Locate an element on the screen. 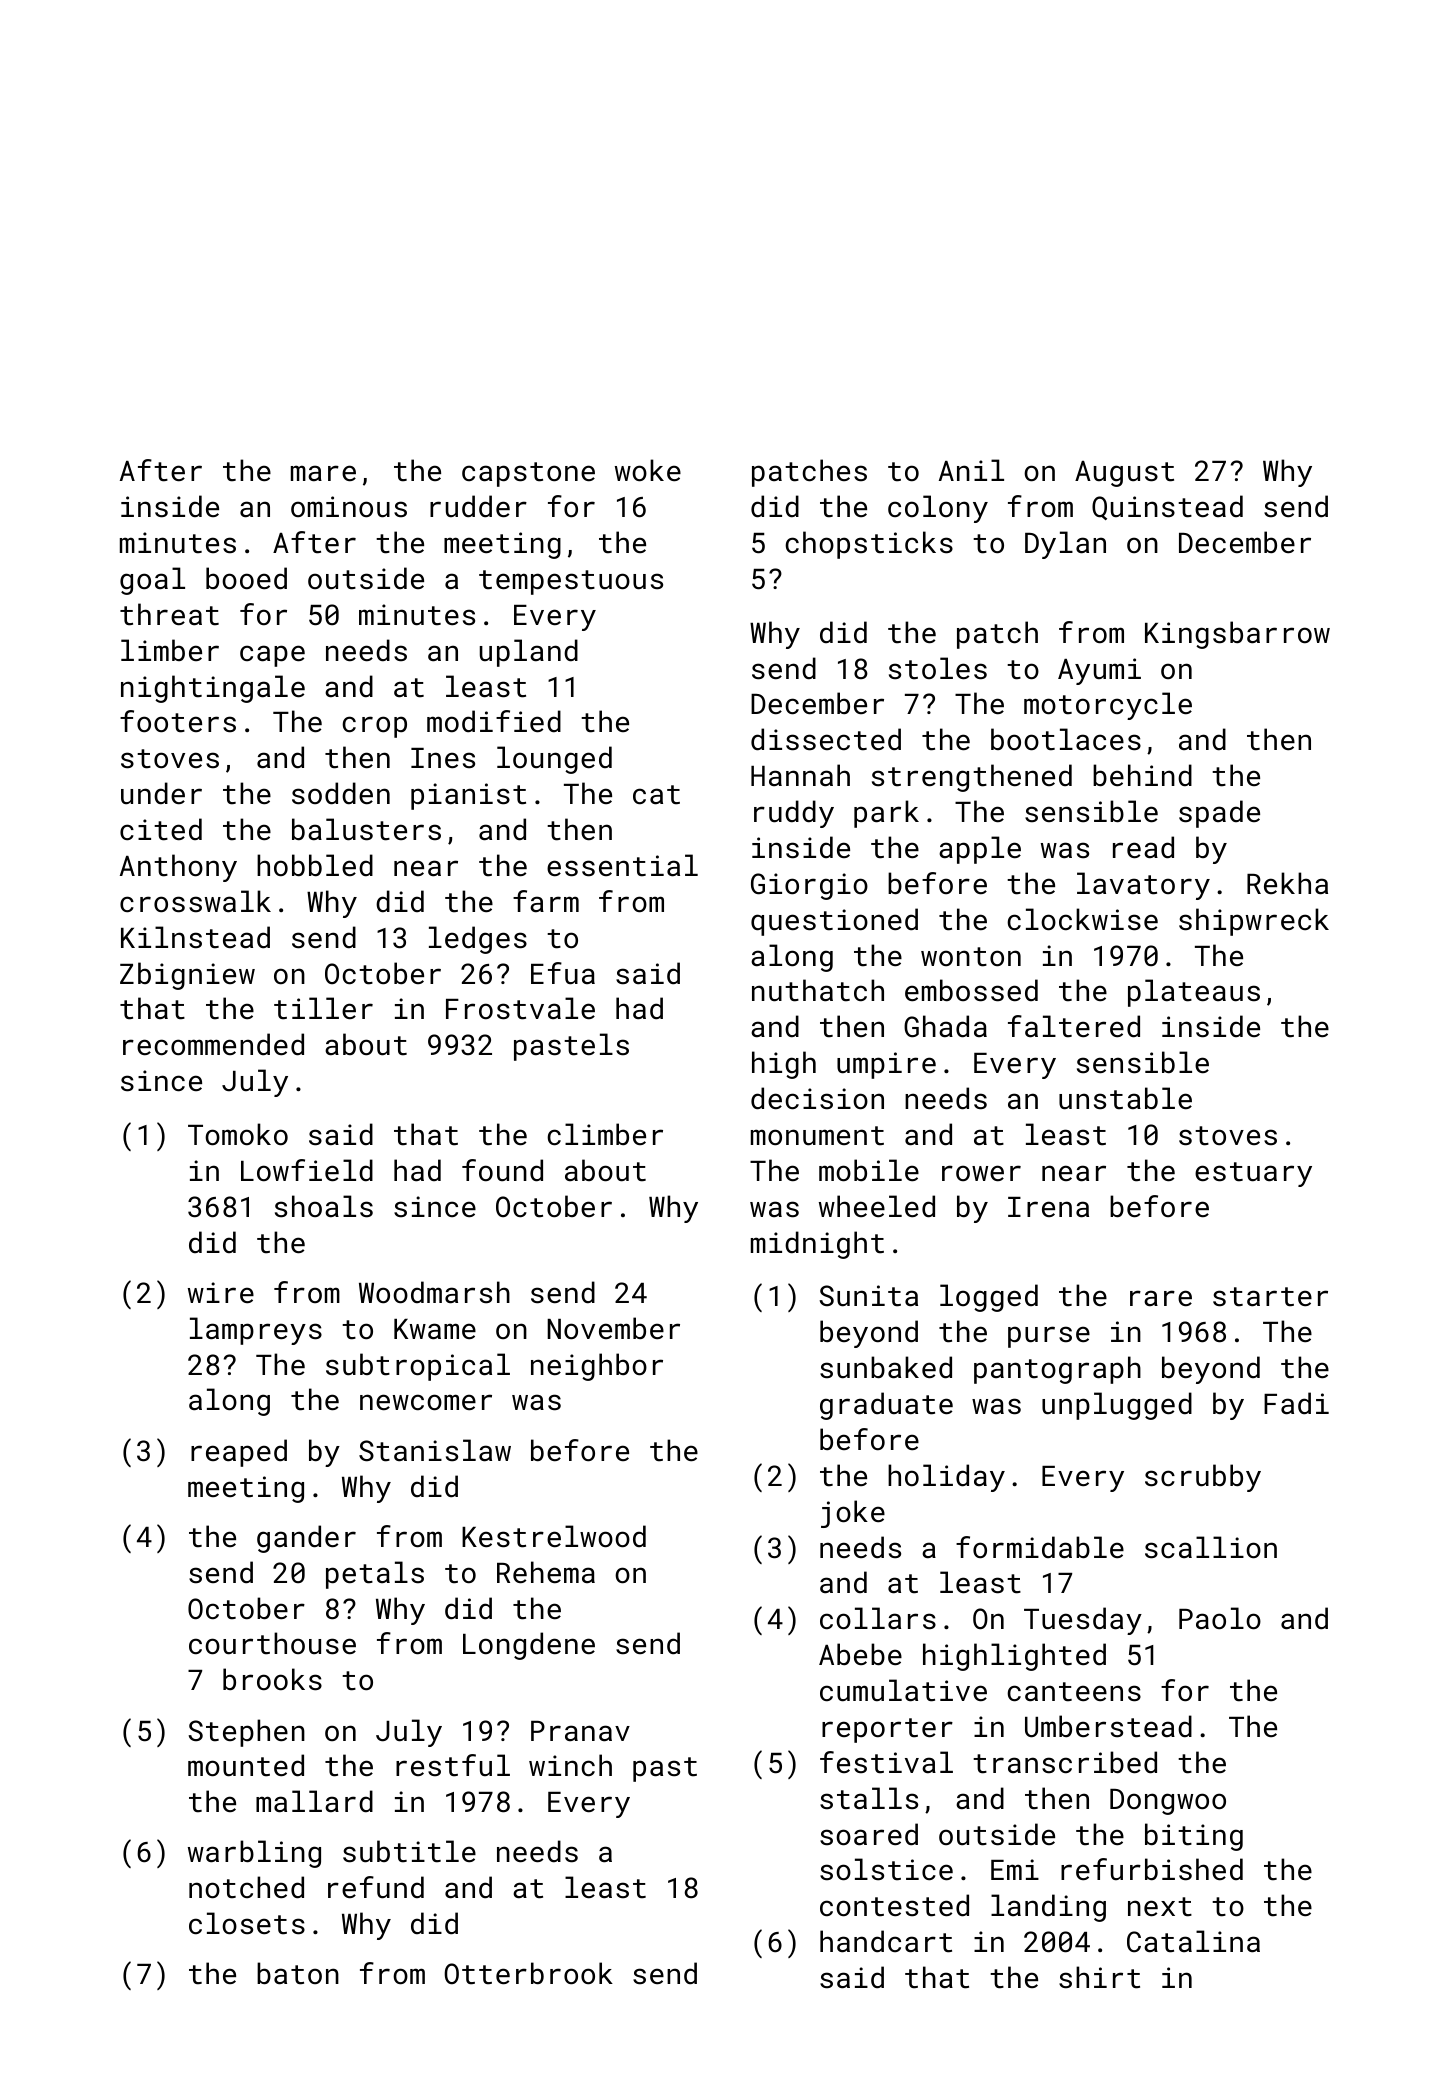  subtitle is located at coordinates (409, 1851).
